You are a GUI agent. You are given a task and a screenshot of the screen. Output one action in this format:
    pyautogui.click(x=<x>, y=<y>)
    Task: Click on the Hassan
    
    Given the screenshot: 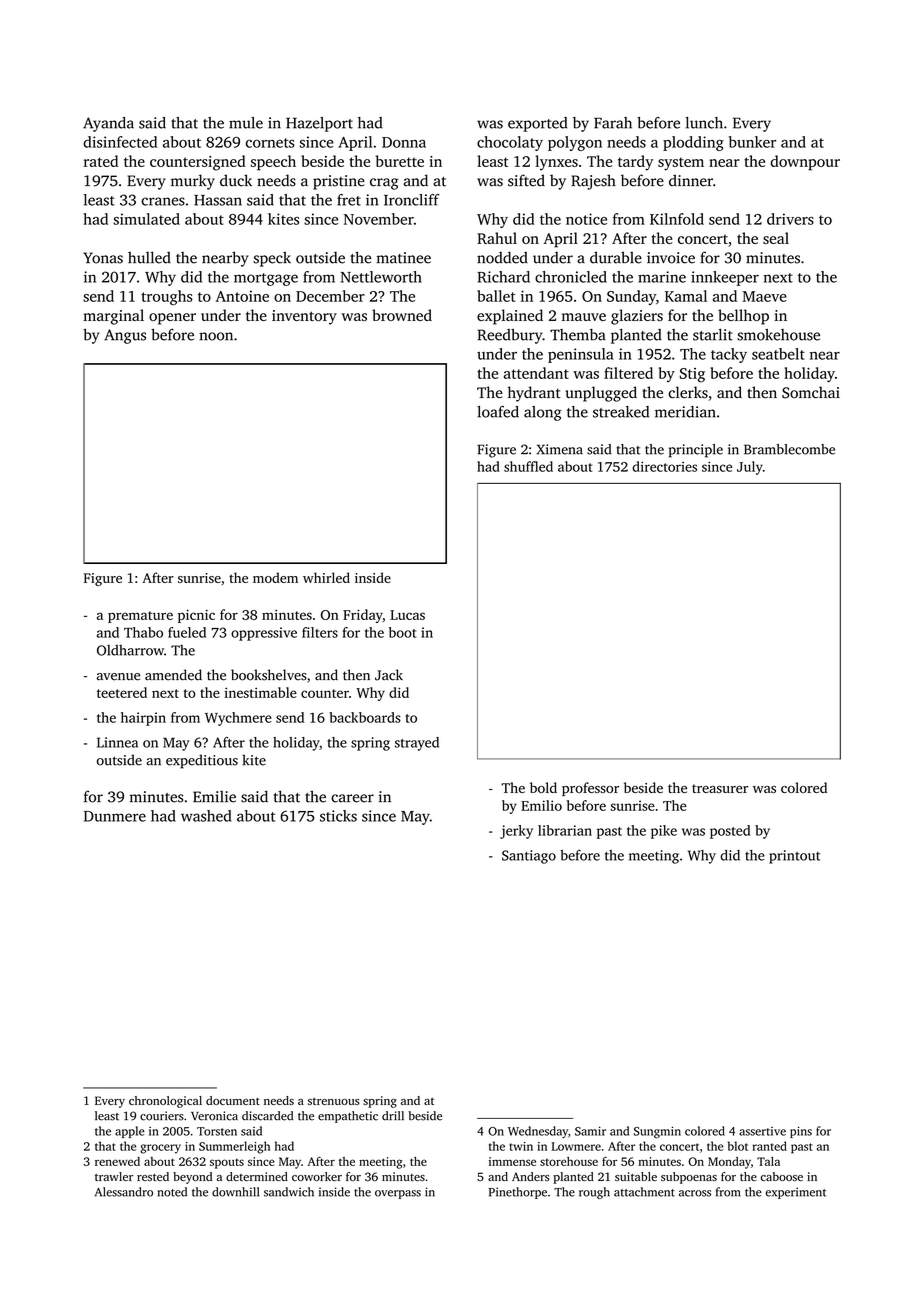 What is the action you would take?
    pyautogui.click(x=218, y=200)
